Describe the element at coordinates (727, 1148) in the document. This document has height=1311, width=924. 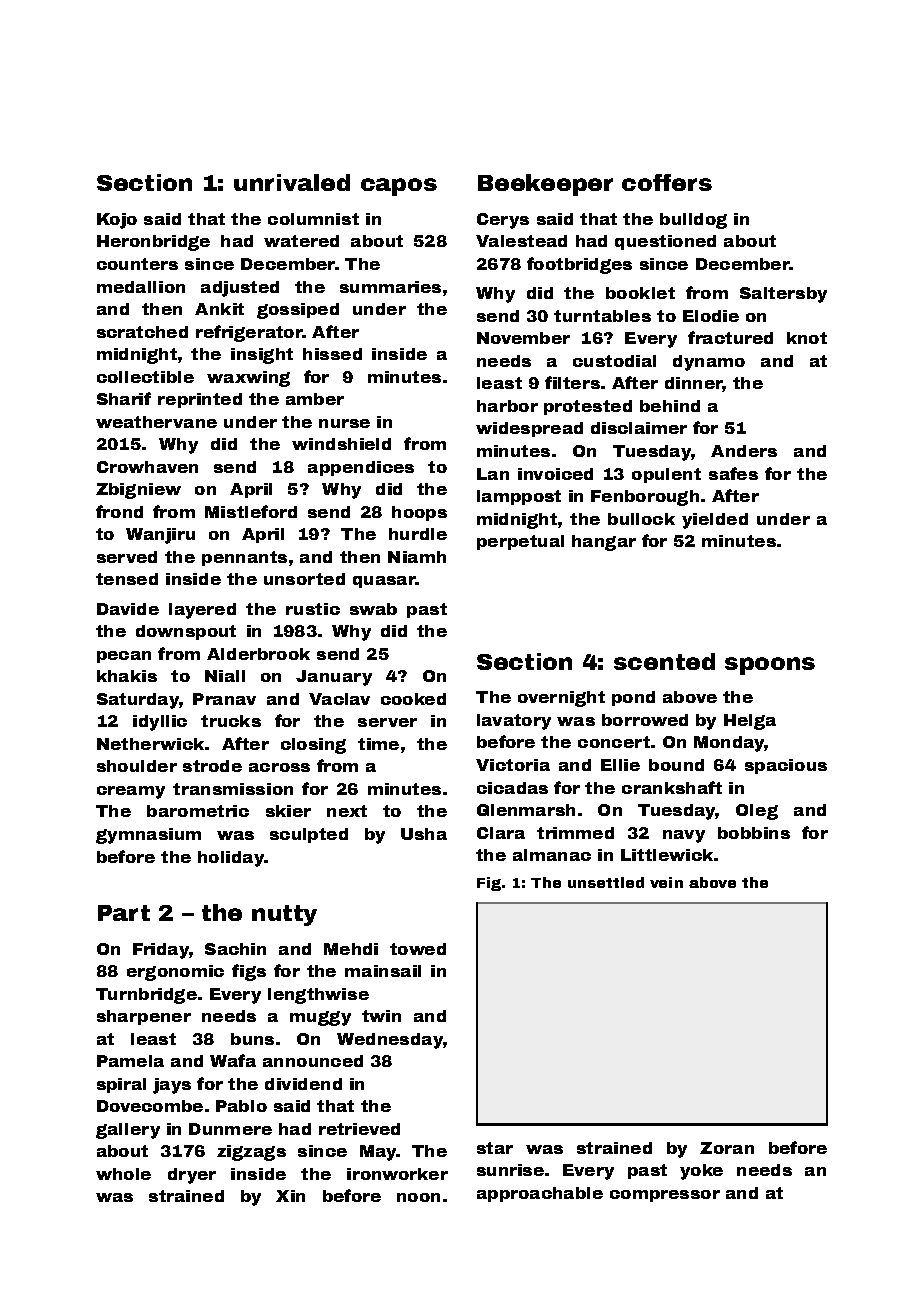
I see `Zoran` at that location.
